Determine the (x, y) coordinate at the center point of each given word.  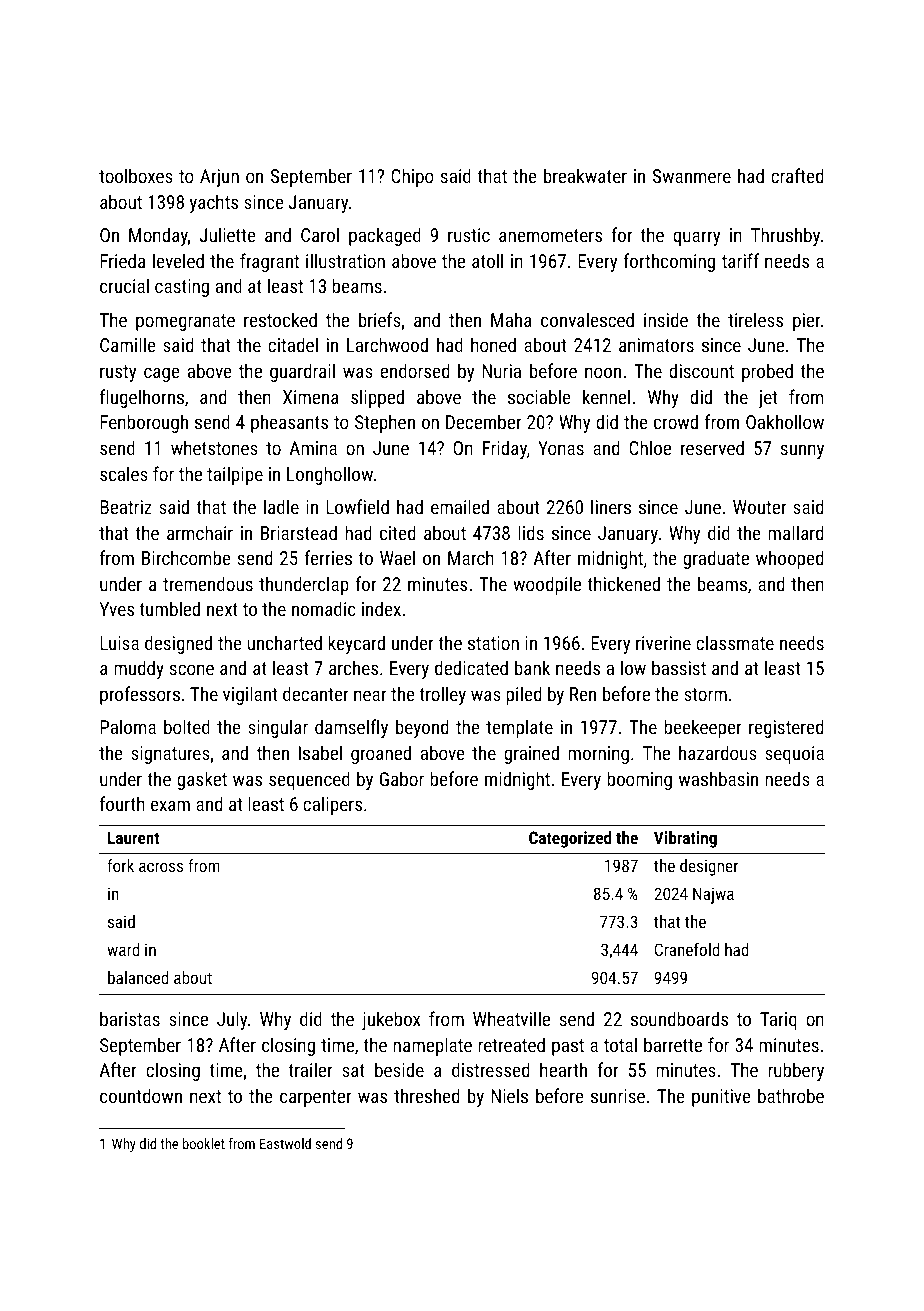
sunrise (618, 1096)
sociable (539, 396)
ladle (281, 506)
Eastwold (285, 1143)
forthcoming (669, 262)
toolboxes (136, 175)
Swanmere (692, 176)
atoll (487, 260)
